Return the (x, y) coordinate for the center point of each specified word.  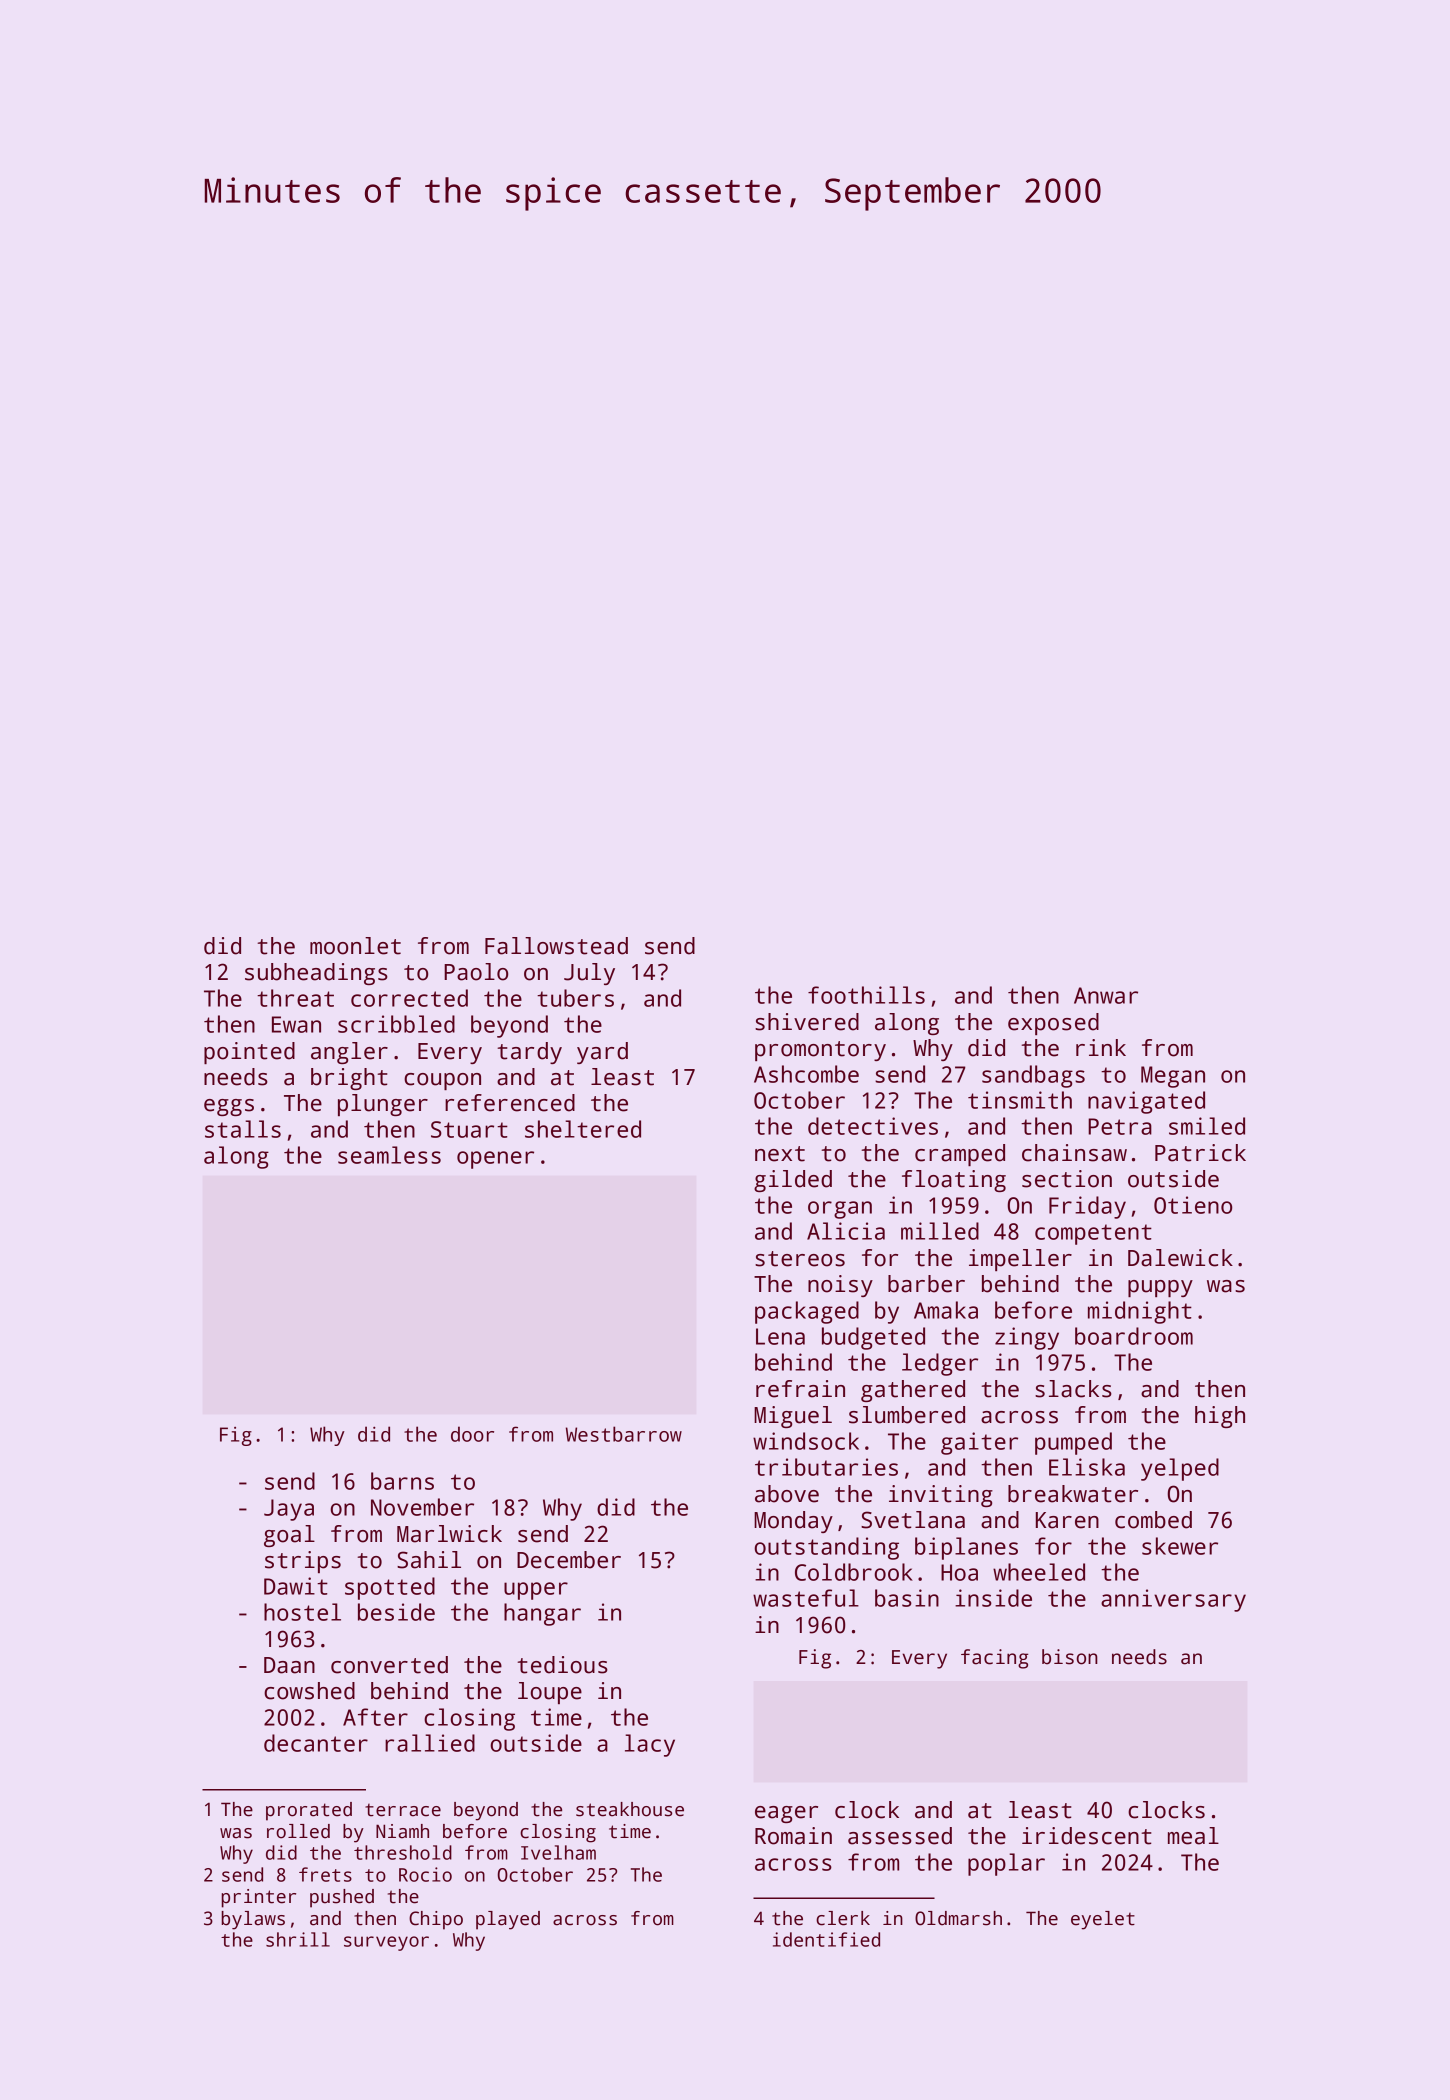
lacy (650, 1745)
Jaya (289, 1510)
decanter (316, 1743)
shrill (298, 1939)
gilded (793, 1181)
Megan (1173, 1077)
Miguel (793, 1417)
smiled (1207, 1126)
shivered (807, 1022)
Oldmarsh (958, 1918)
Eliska (1087, 1467)
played (508, 1920)
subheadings (316, 974)
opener (495, 1160)
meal (1193, 1836)
